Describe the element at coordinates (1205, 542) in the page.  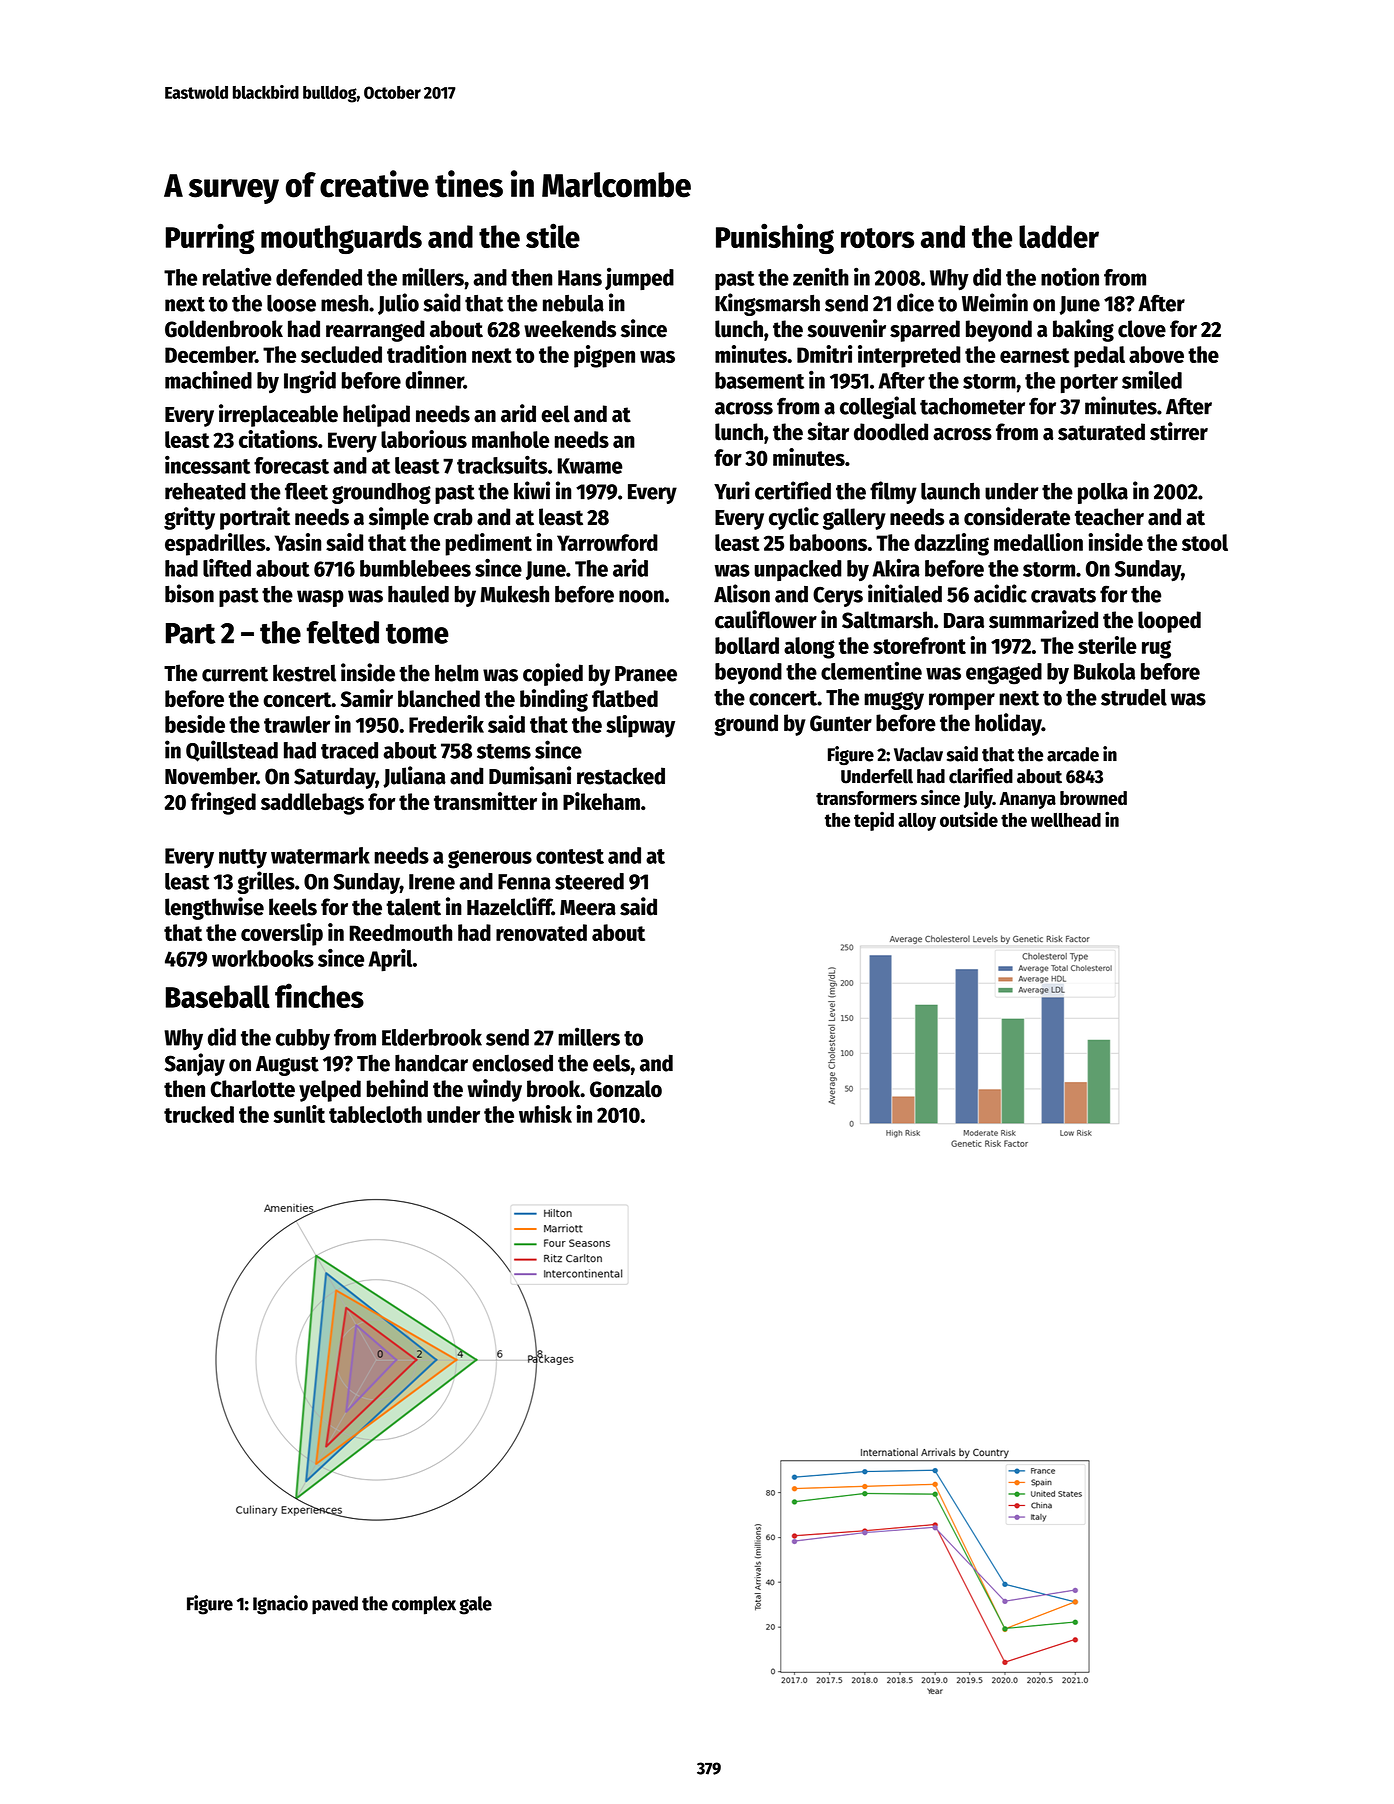
I see `stool` at that location.
